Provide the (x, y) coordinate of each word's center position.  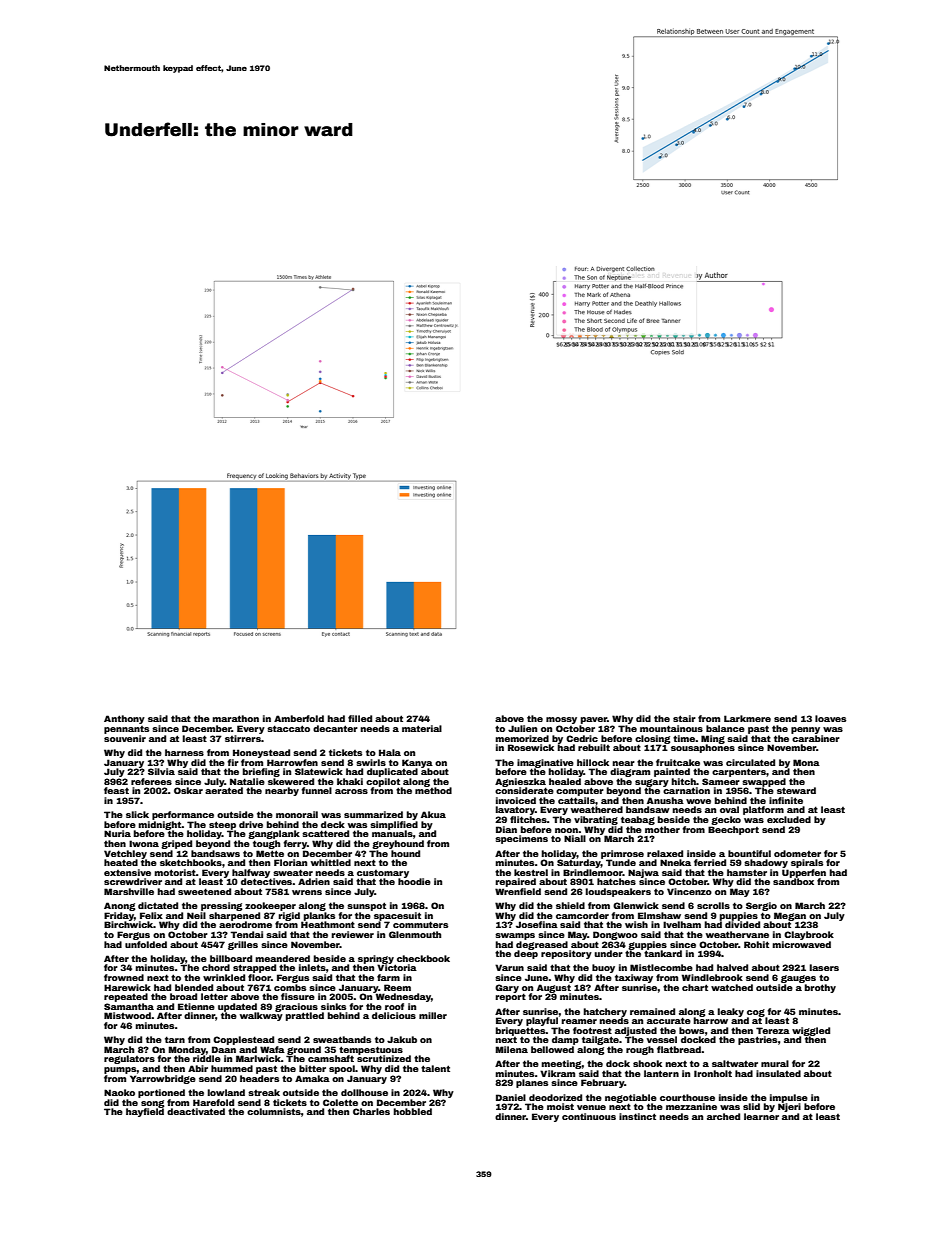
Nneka (675, 862)
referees (151, 781)
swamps (515, 936)
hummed (232, 1068)
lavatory (515, 810)
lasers (824, 967)
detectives (266, 881)
